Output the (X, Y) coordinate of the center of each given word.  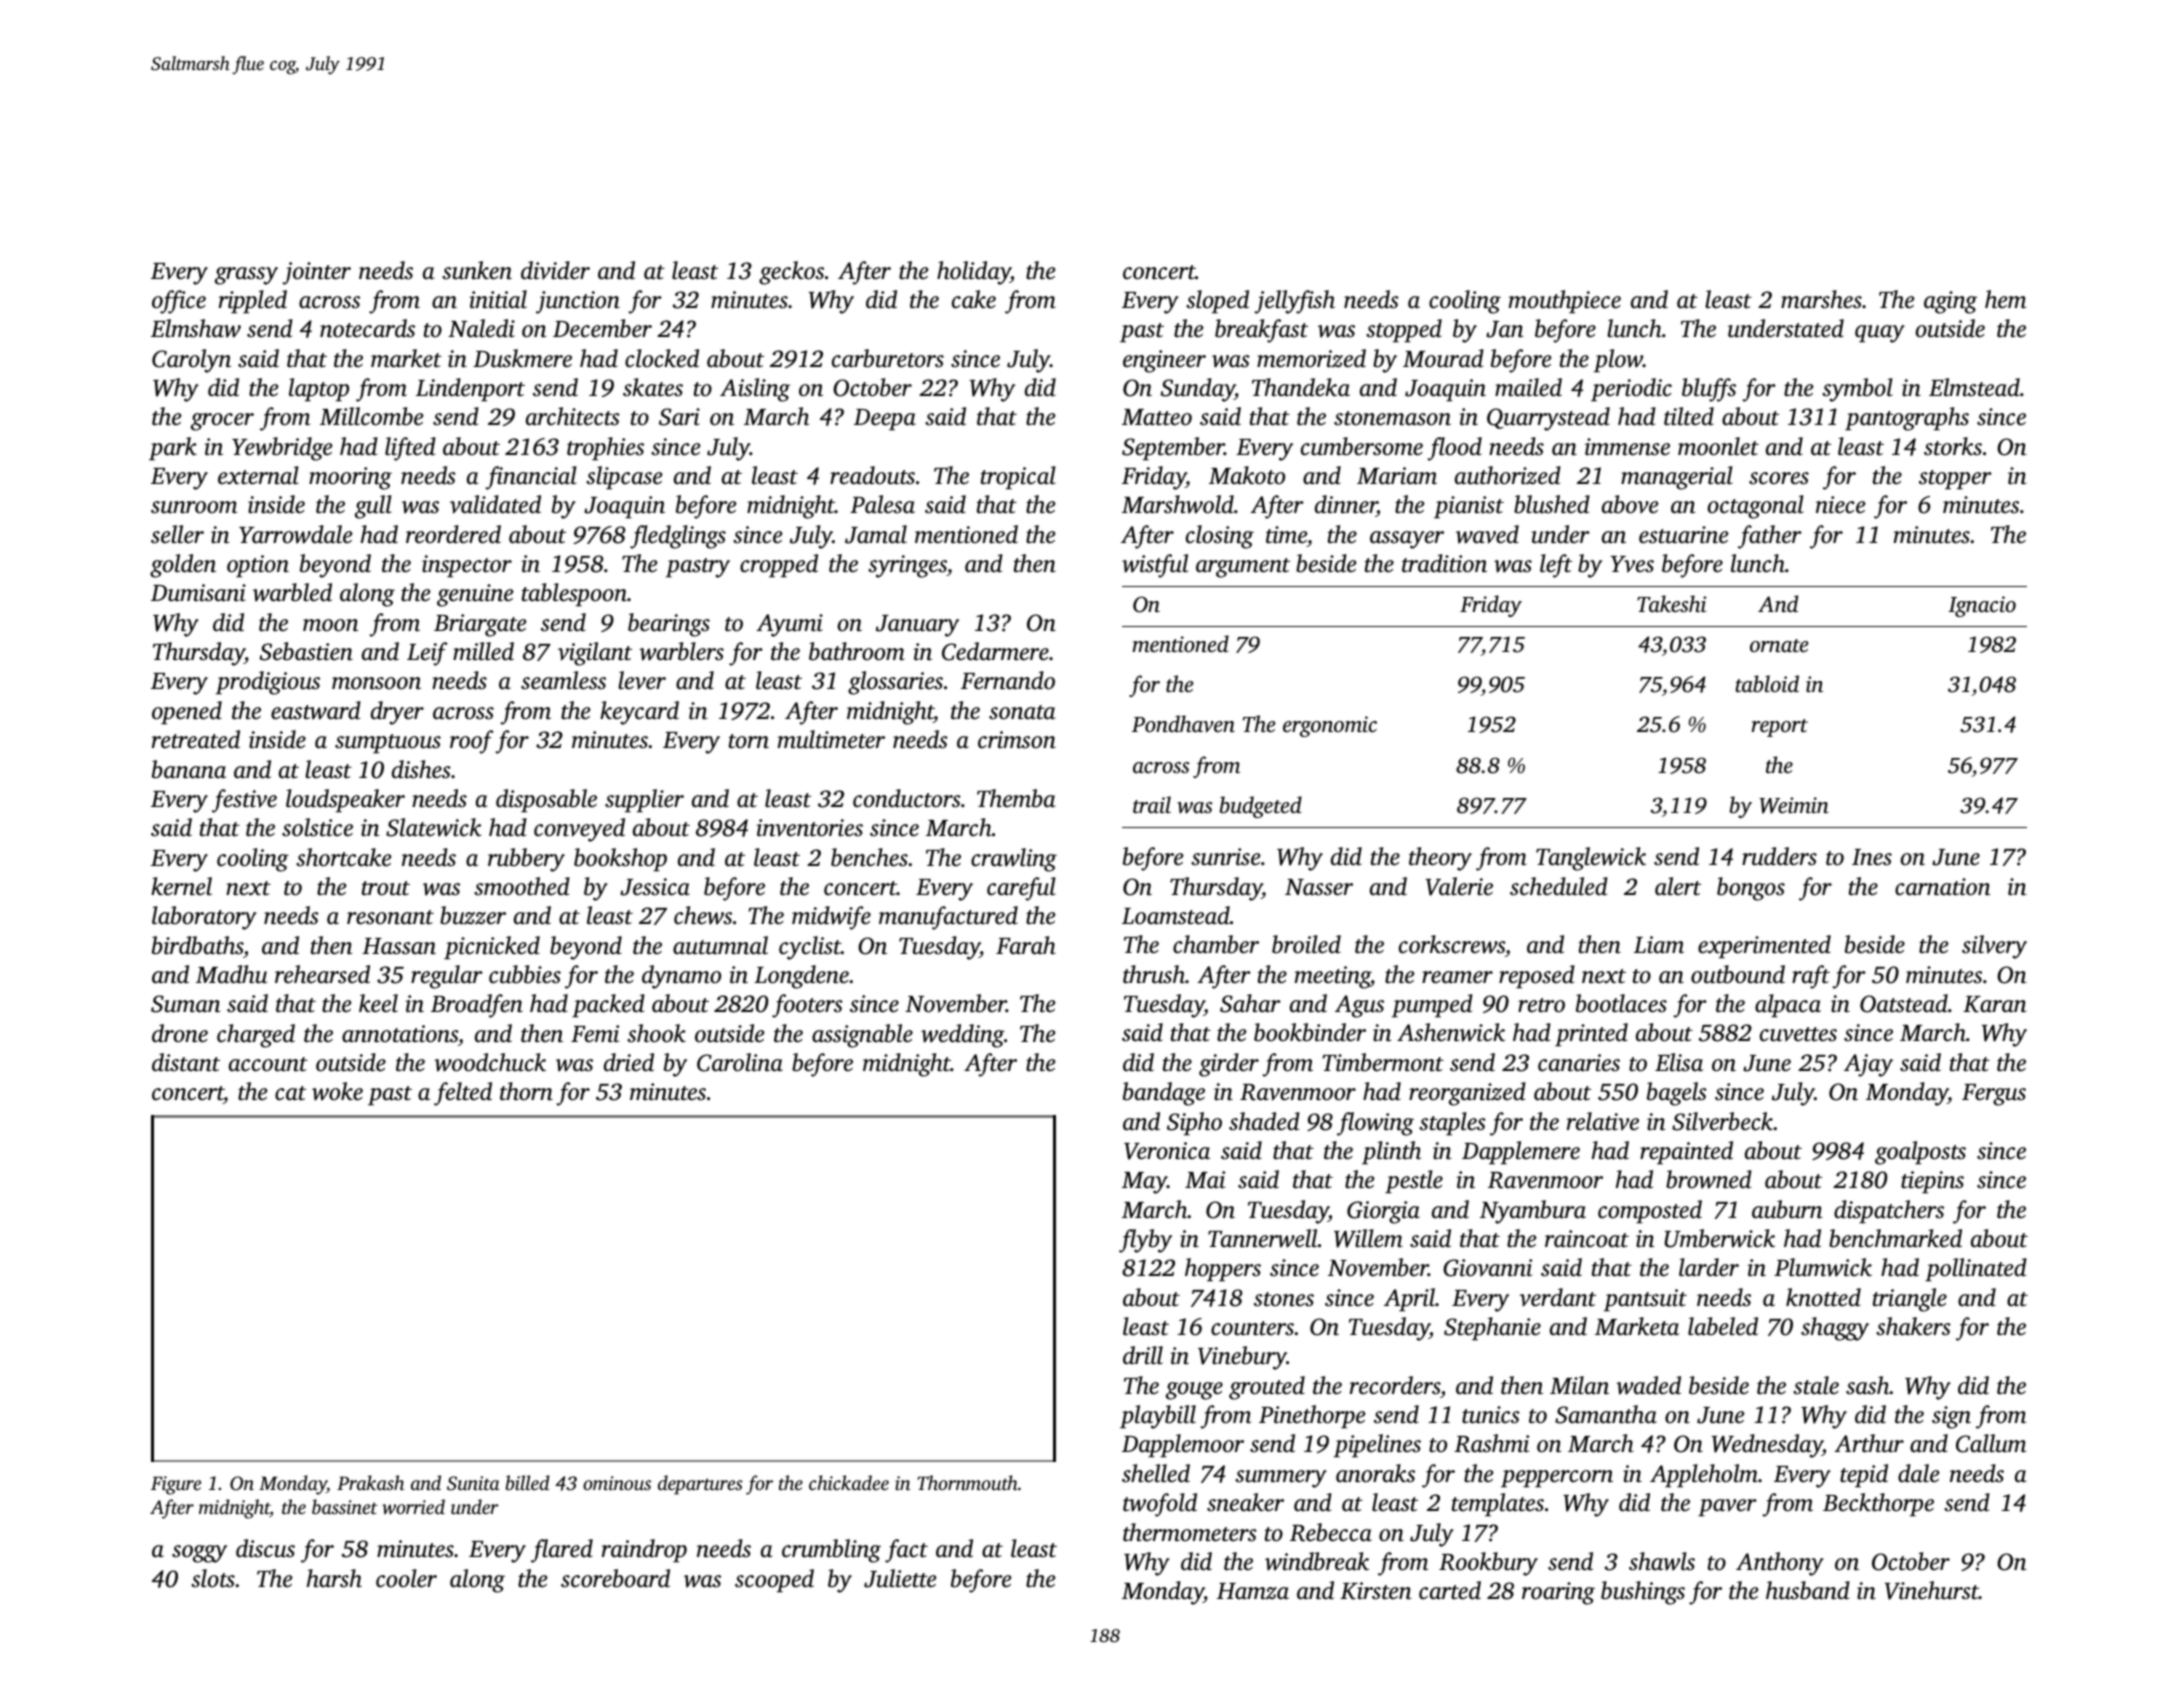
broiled (1306, 944)
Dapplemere (1521, 1153)
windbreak (1317, 1561)
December (602, 328)
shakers (1913, 1326)
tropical (1018, 478)
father (1770, 537)
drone (180, 1033)
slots (213, 1578)
